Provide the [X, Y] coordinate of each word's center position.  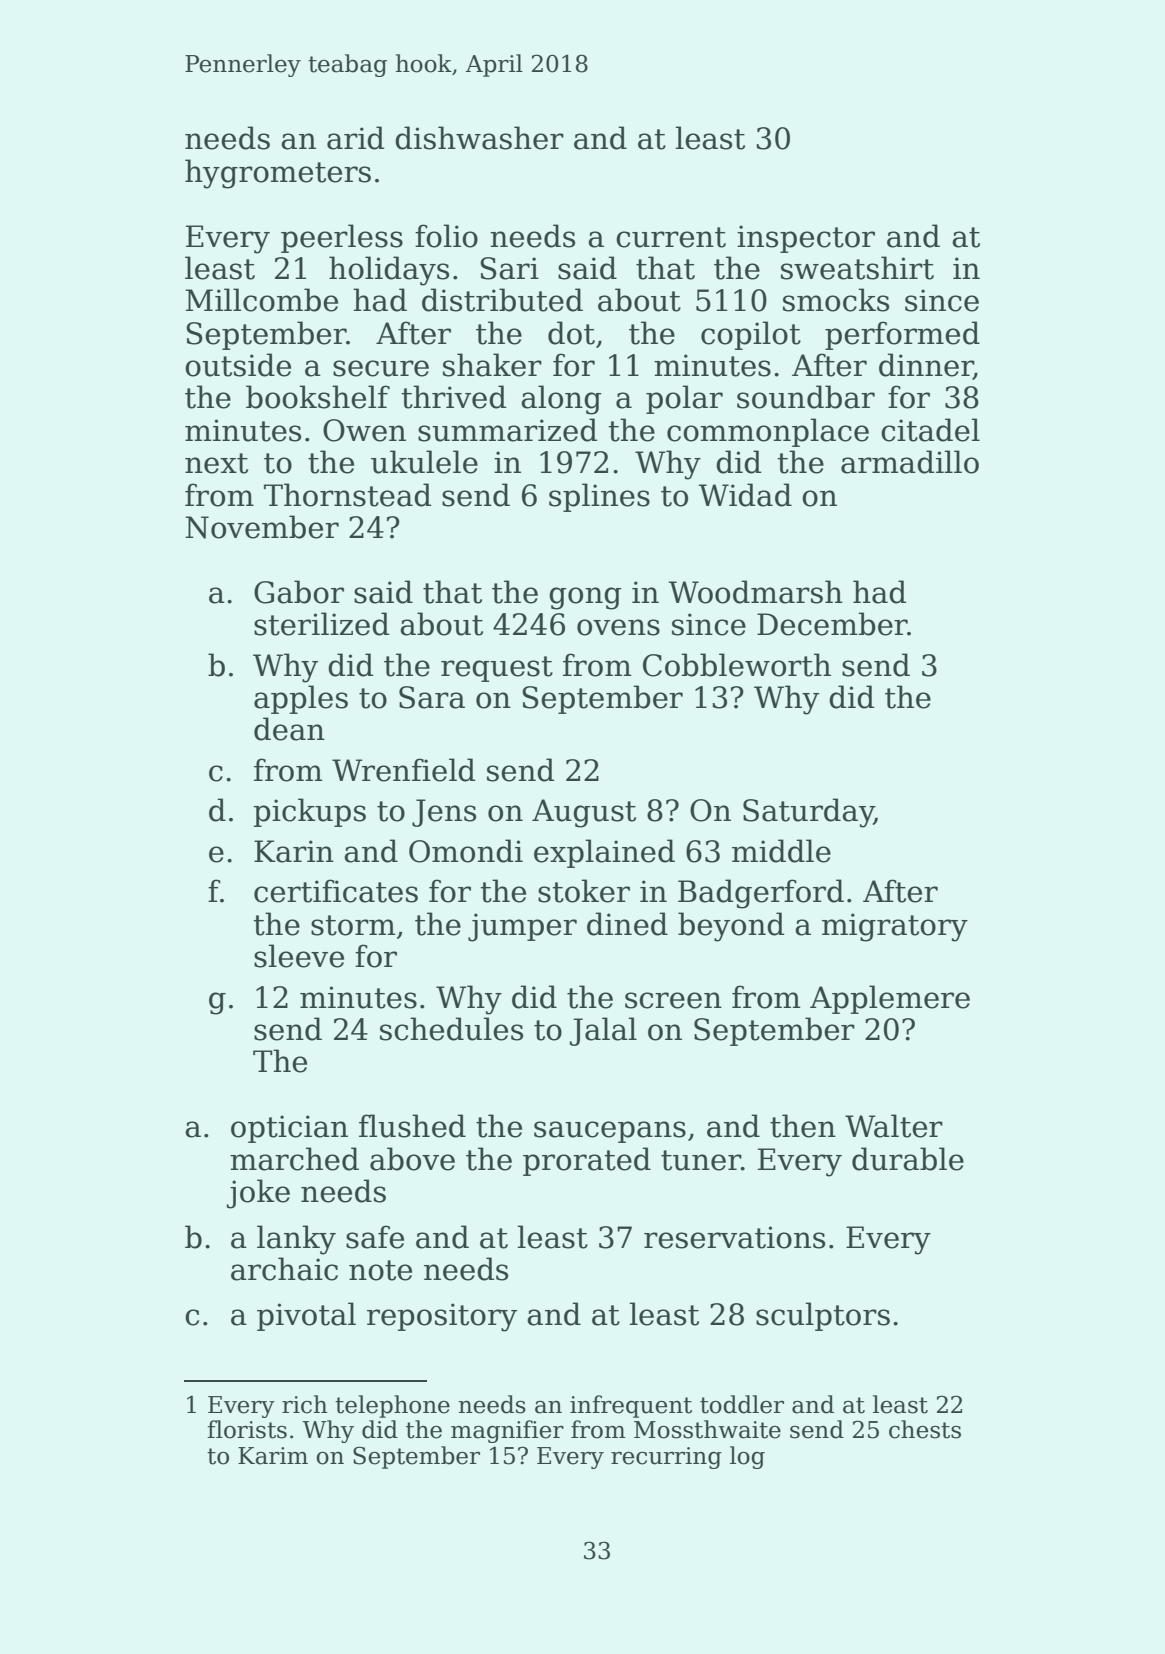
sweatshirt [857, 268]
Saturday [808, 813]
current [671, 237]
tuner [701, 1160]
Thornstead [348, 495]
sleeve [299, 956]
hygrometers [278, 174]
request [497, 669]
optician [289, 1129]
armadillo [910, 462]
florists [247, 1429]
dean [289, 729]
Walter [894, 1126]
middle [781, 851]
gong [585, 598]
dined [627, 924]
